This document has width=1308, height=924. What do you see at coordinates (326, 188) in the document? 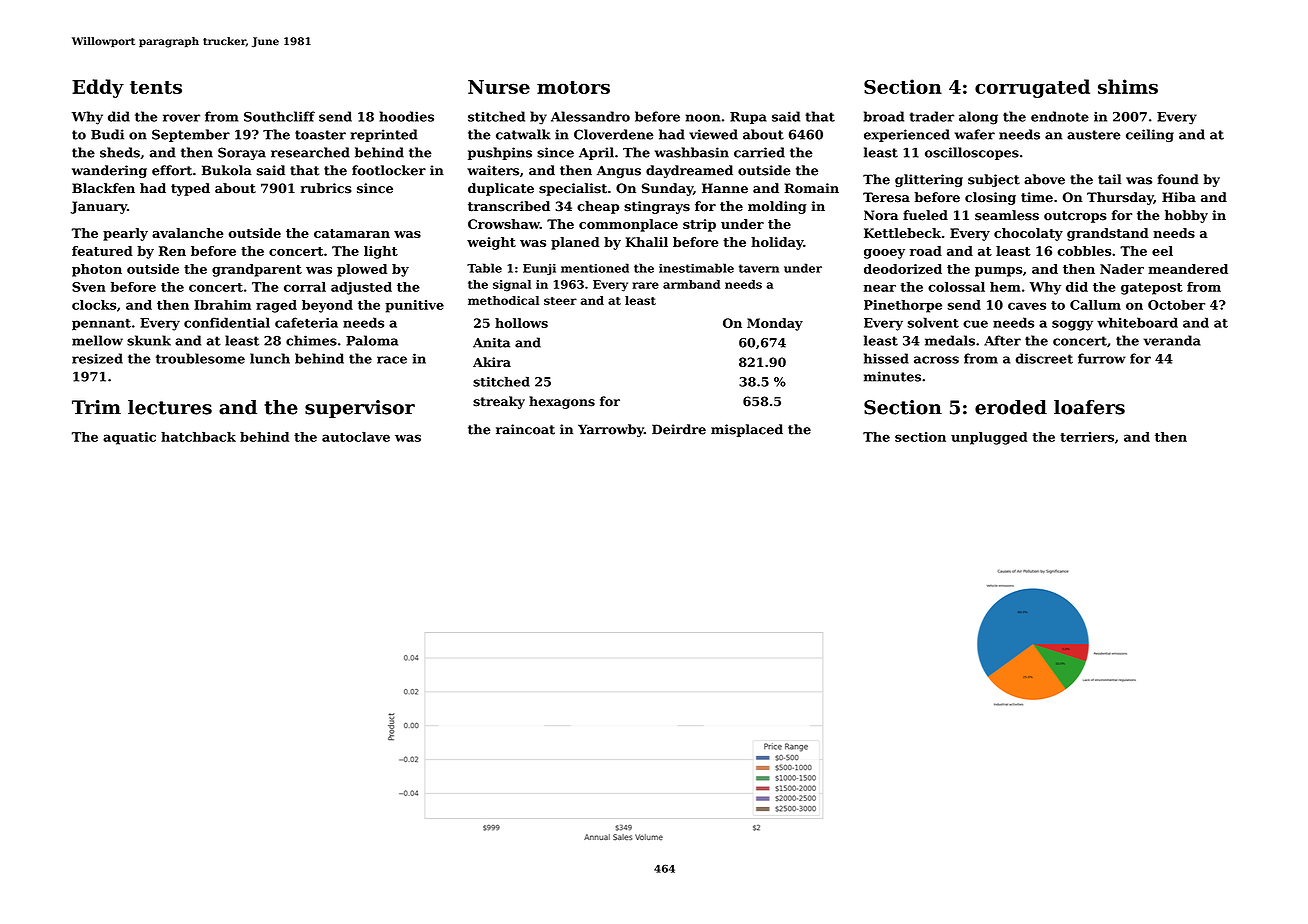
I see `rubrics` at bounding box center [326, 188].
